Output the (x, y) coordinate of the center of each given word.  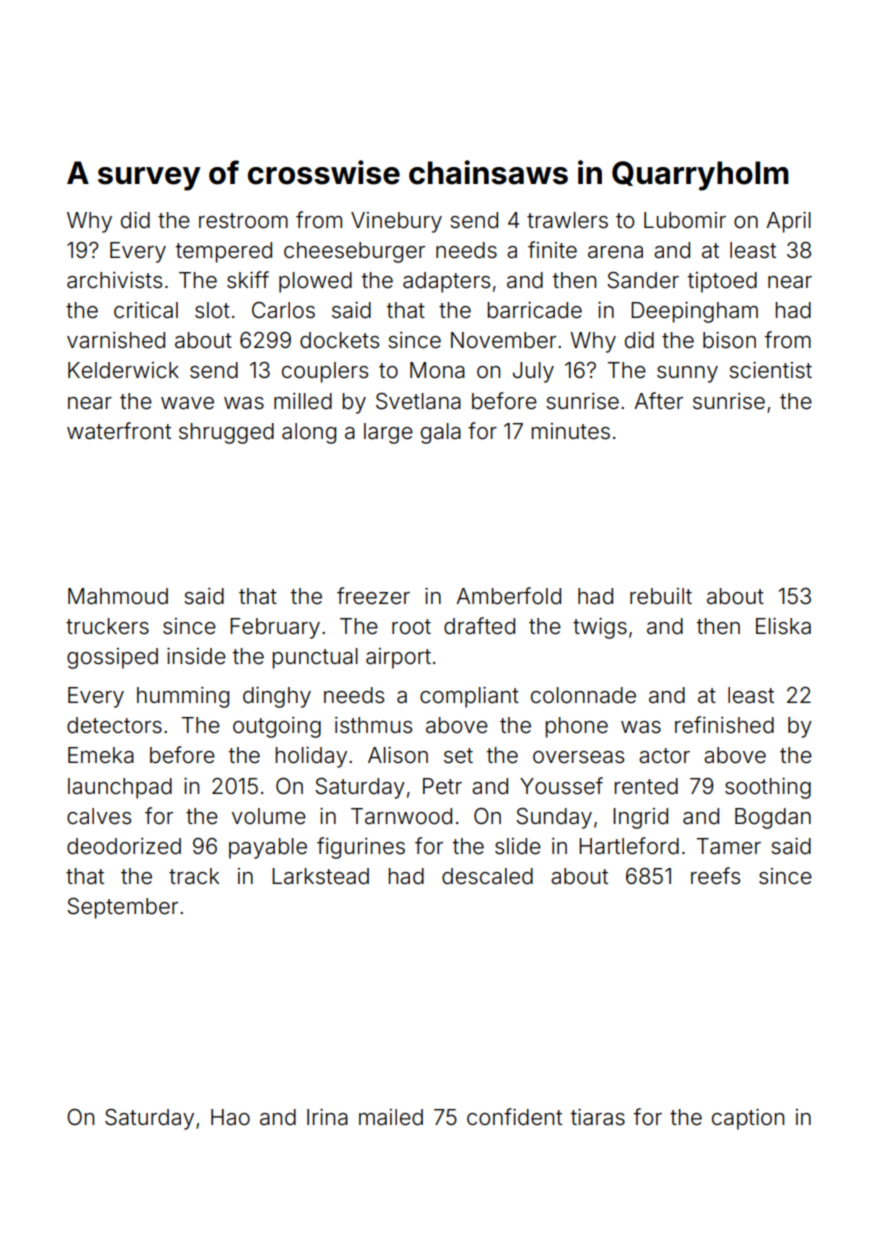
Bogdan (773, 818)
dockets (339, 340)
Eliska (783, 626)
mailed (391, 1117)
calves (99, 816)
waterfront (119, 431)
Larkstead (320, 876)
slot (212, 310)
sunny (687, 374)
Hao (230, 1117)
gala (441, 433)
